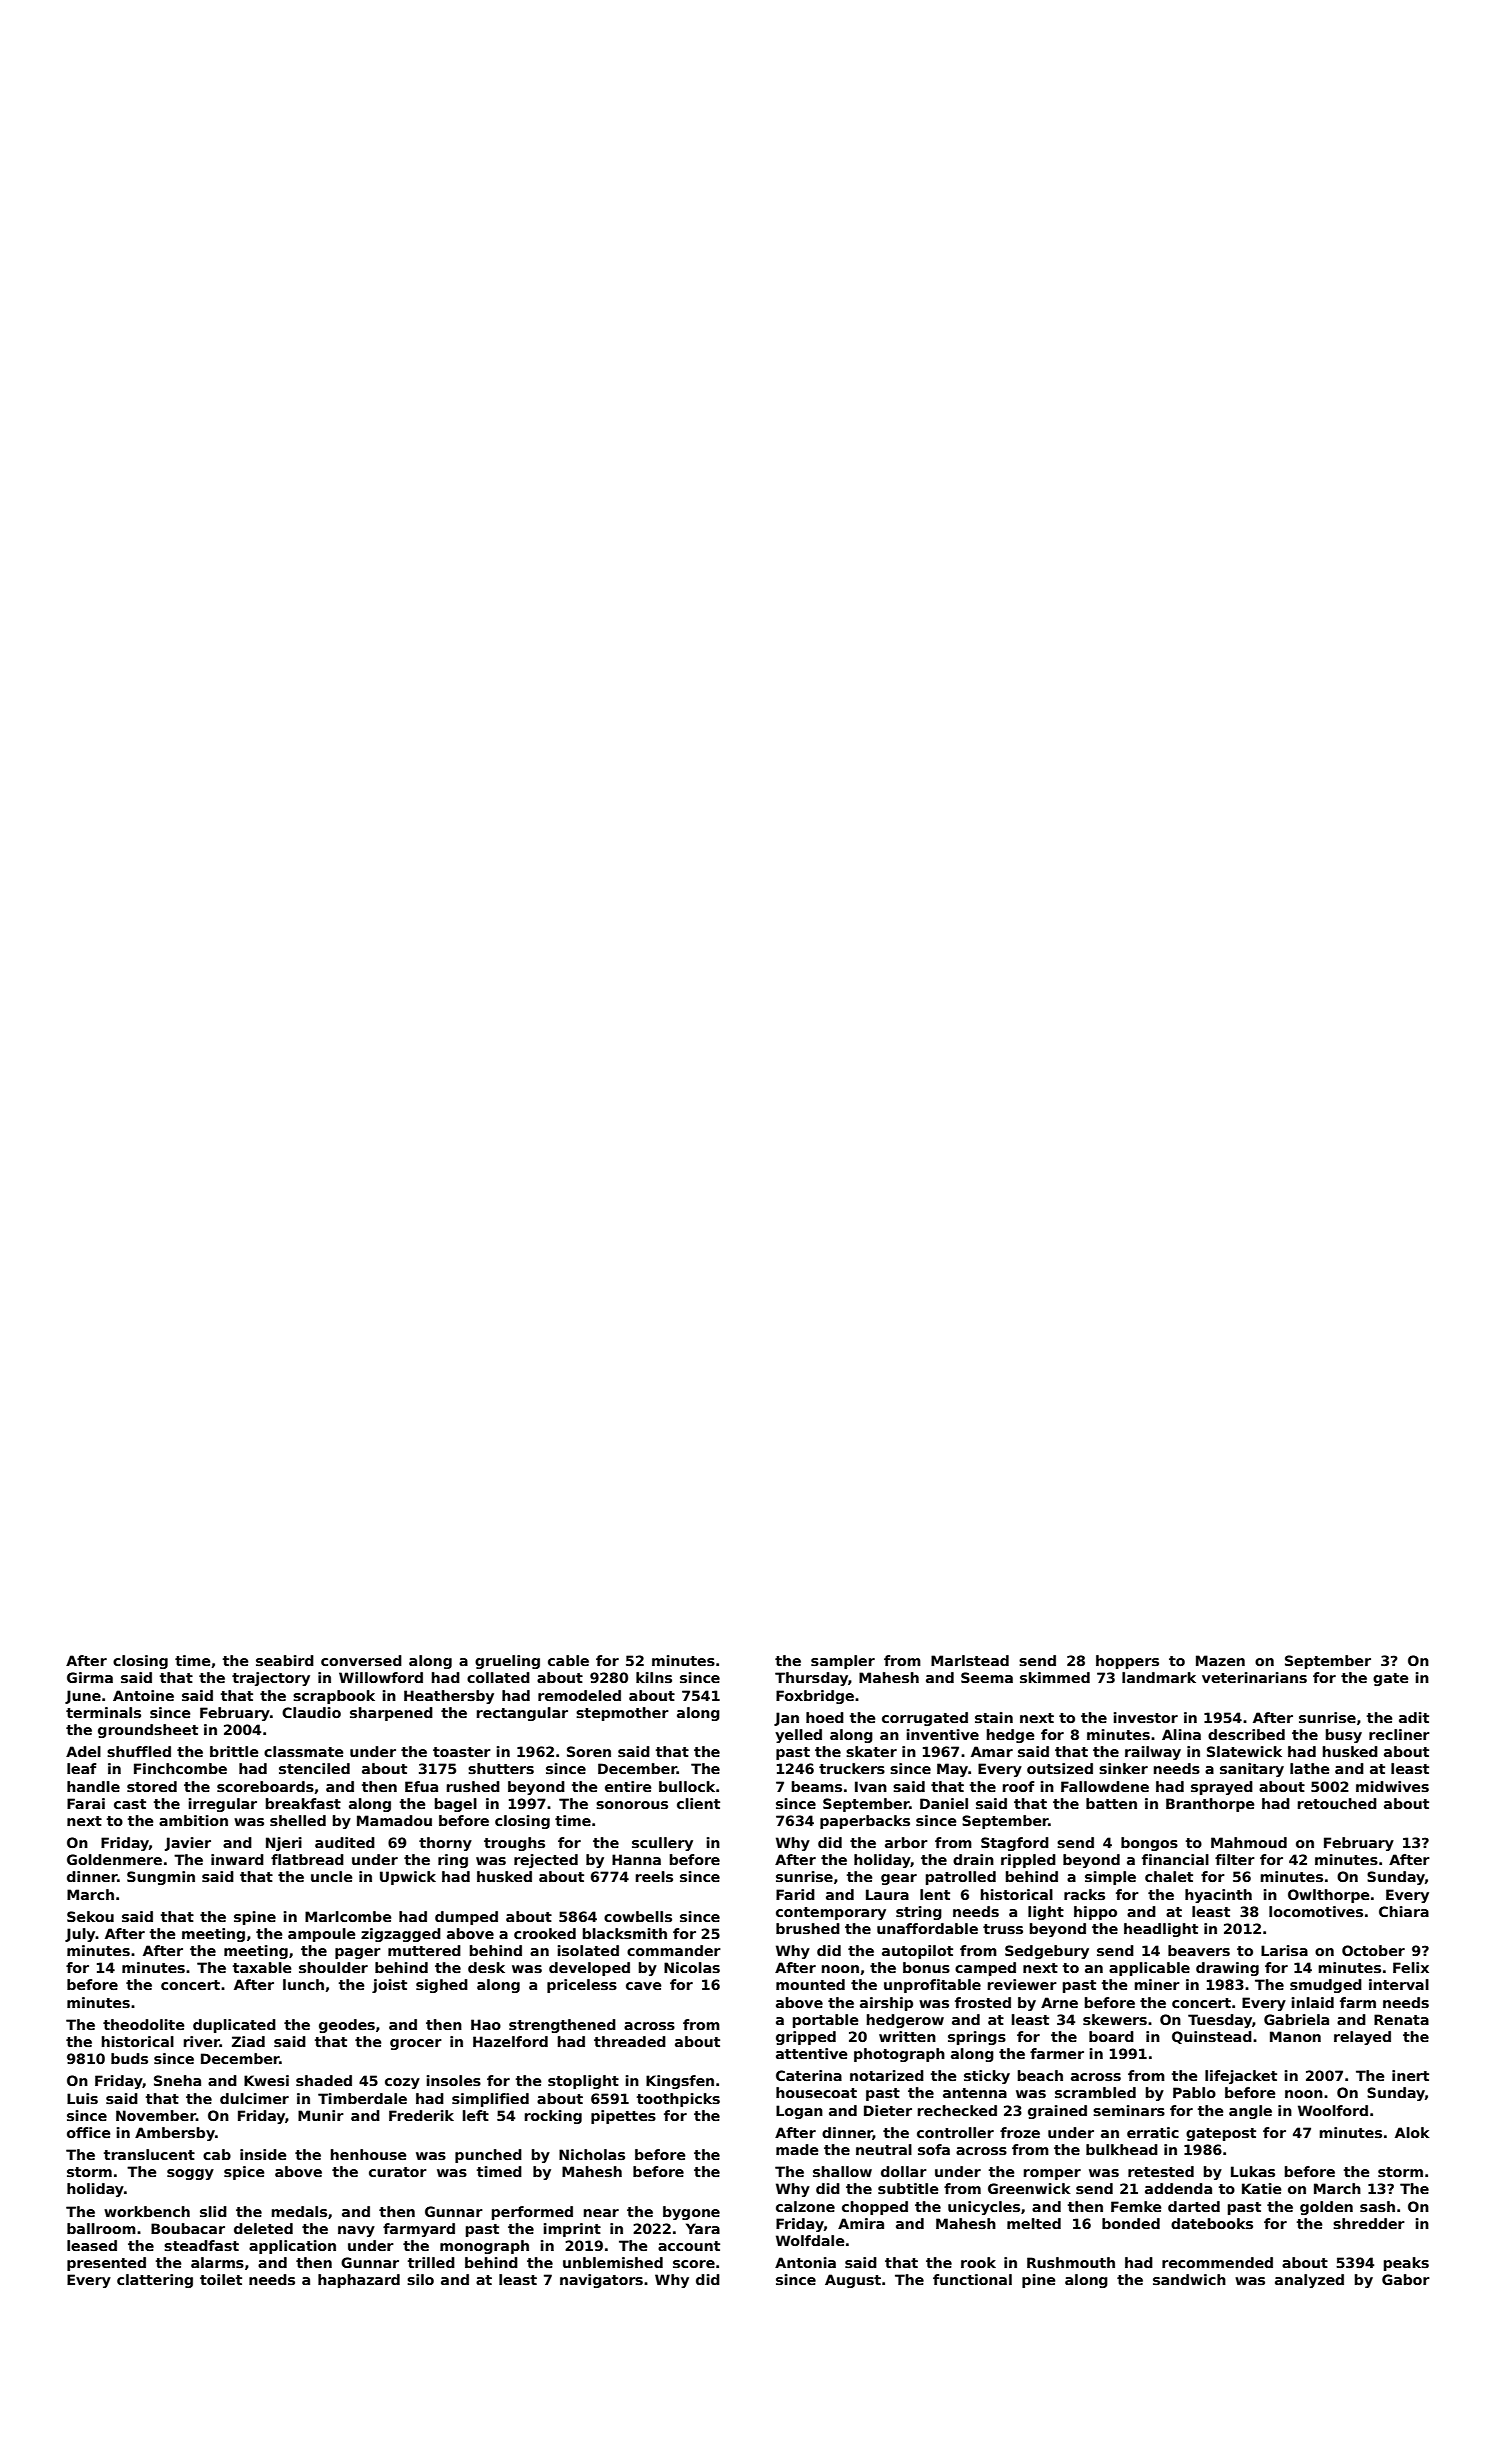  Describe the element at coordinates (347, 2026) in the screenshot. I see `geodes` at that location.
